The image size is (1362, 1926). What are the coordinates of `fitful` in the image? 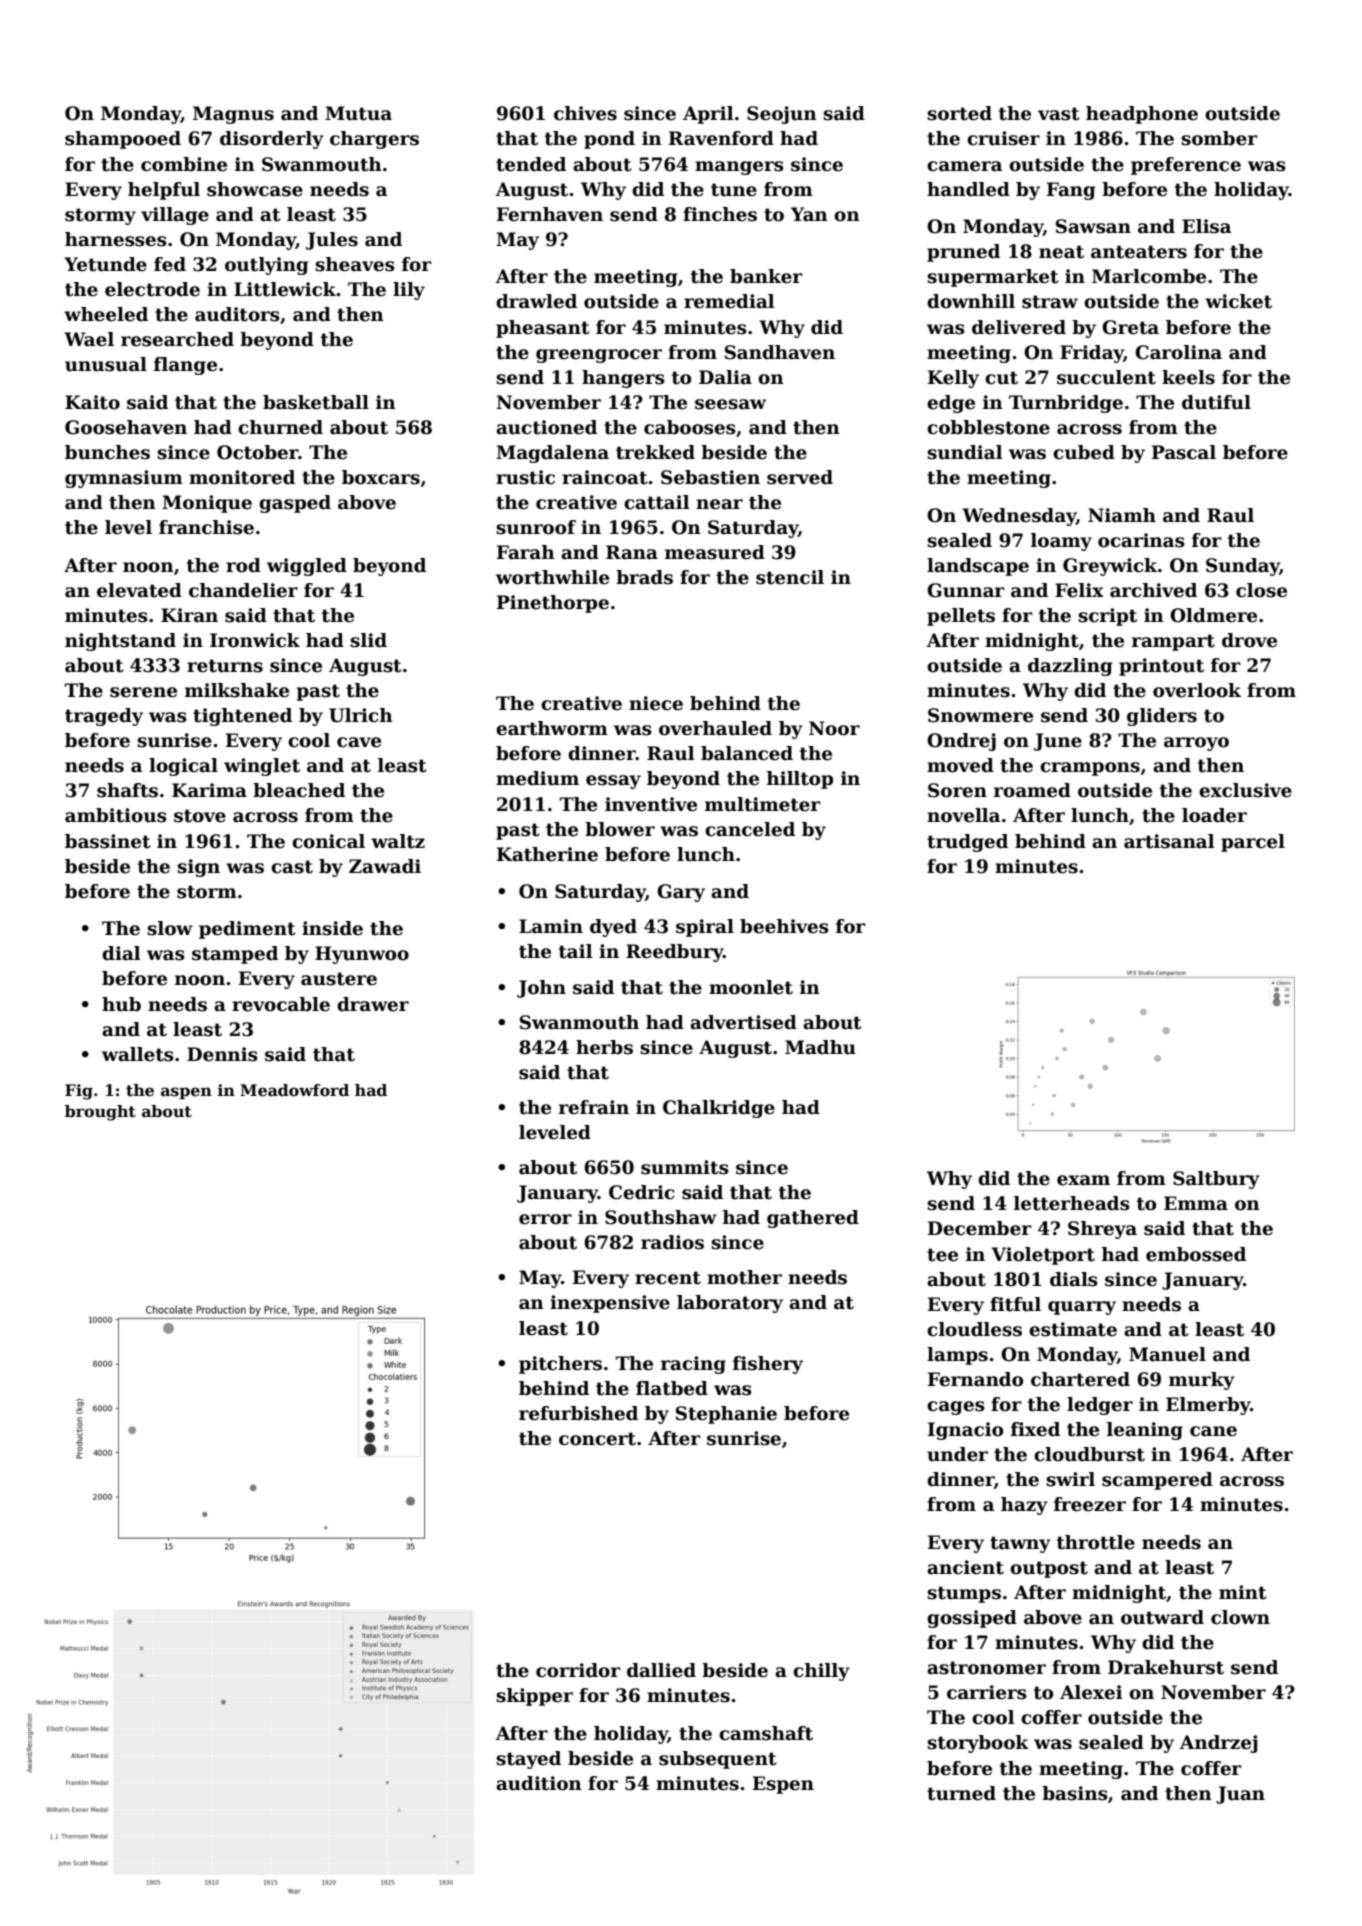 It's located at (1015, 1304).
